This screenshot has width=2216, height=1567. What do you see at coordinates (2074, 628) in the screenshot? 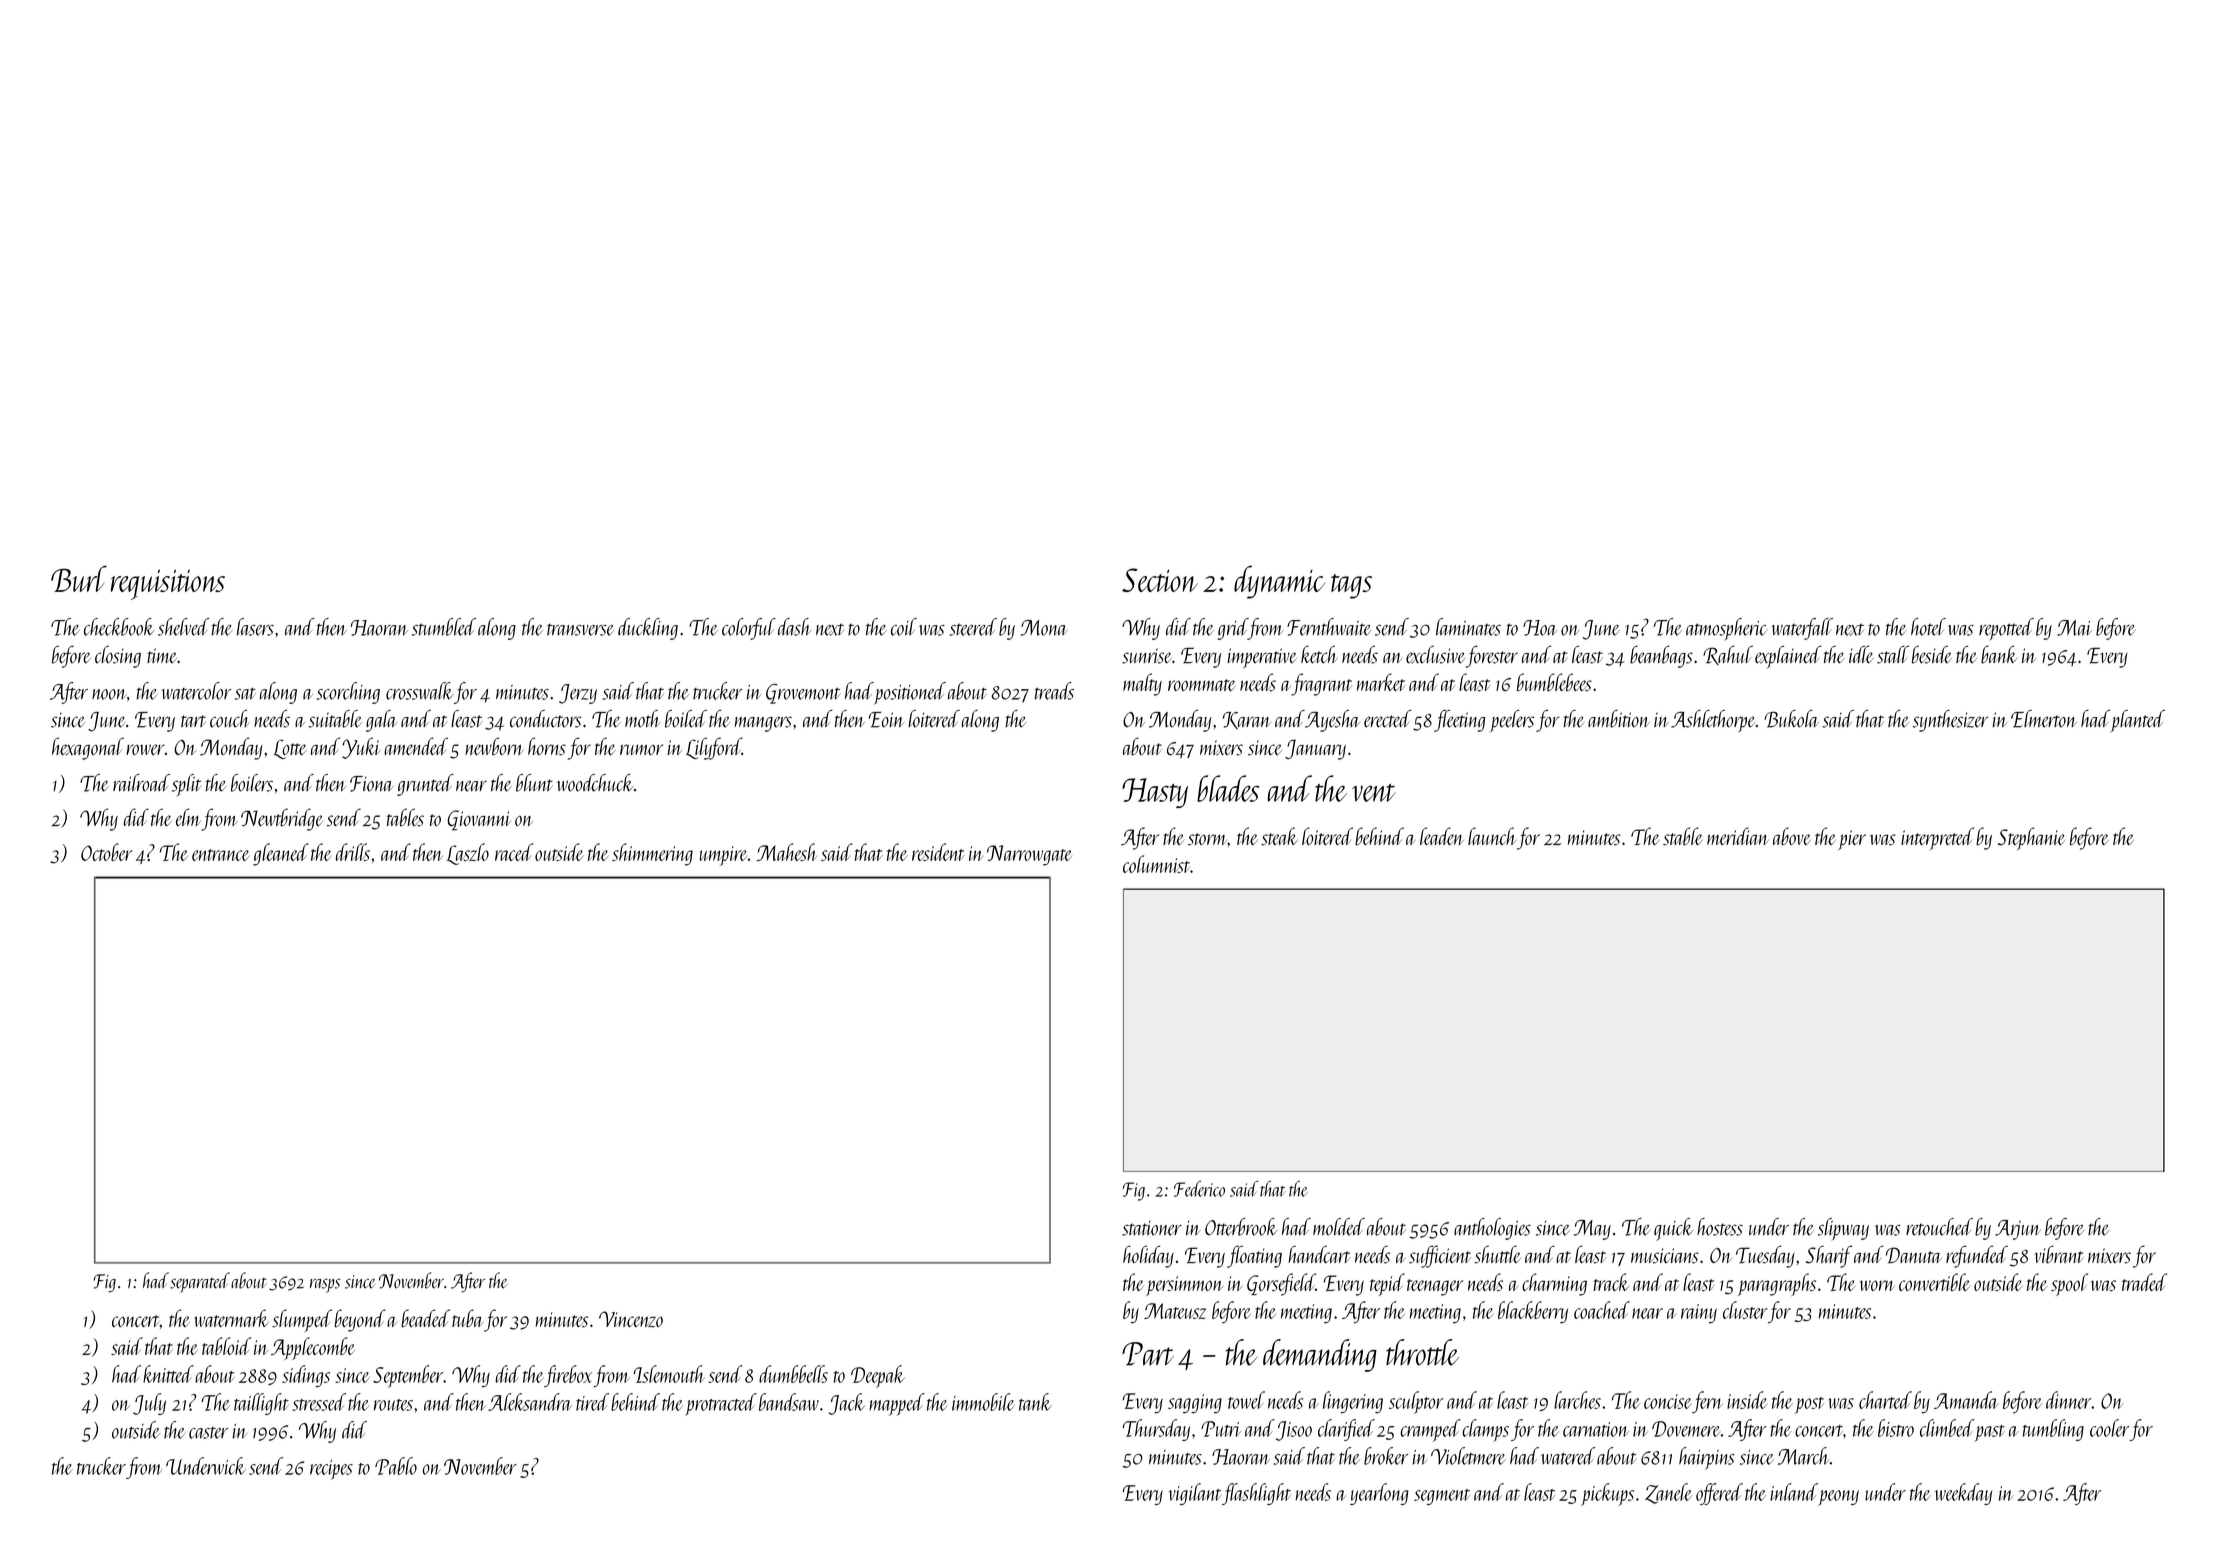
I see `Mai` at bounding box center [2074, 628].
